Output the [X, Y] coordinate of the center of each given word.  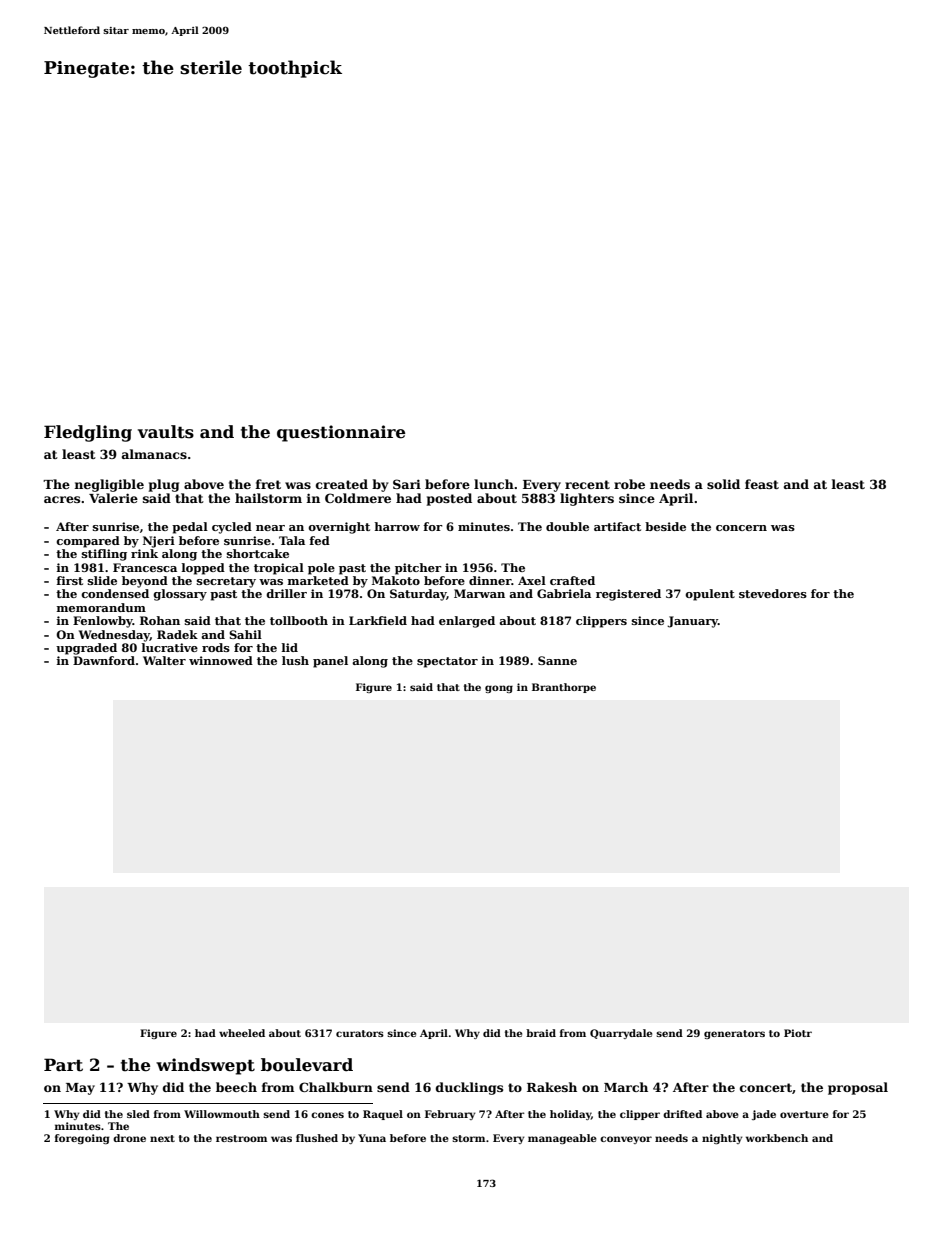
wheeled [242, 1033]
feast [762, 484]
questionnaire [341, 433]
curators [360, 1033]
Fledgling [88, 433]
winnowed [221, 660]
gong [499, 689]
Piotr [798, 1033]
